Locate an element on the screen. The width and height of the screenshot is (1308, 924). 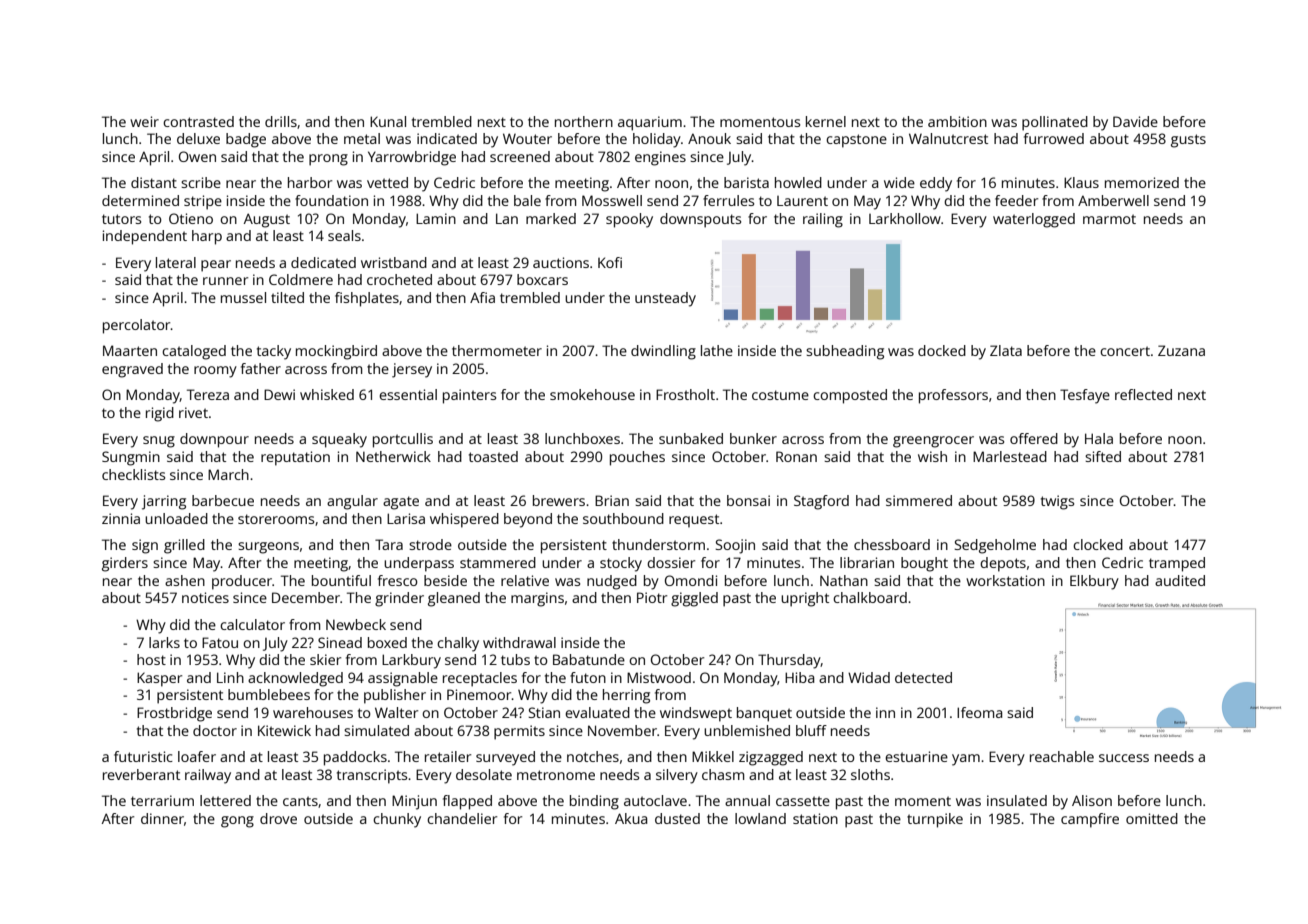
checklists is located at coordinates (133, 474).
